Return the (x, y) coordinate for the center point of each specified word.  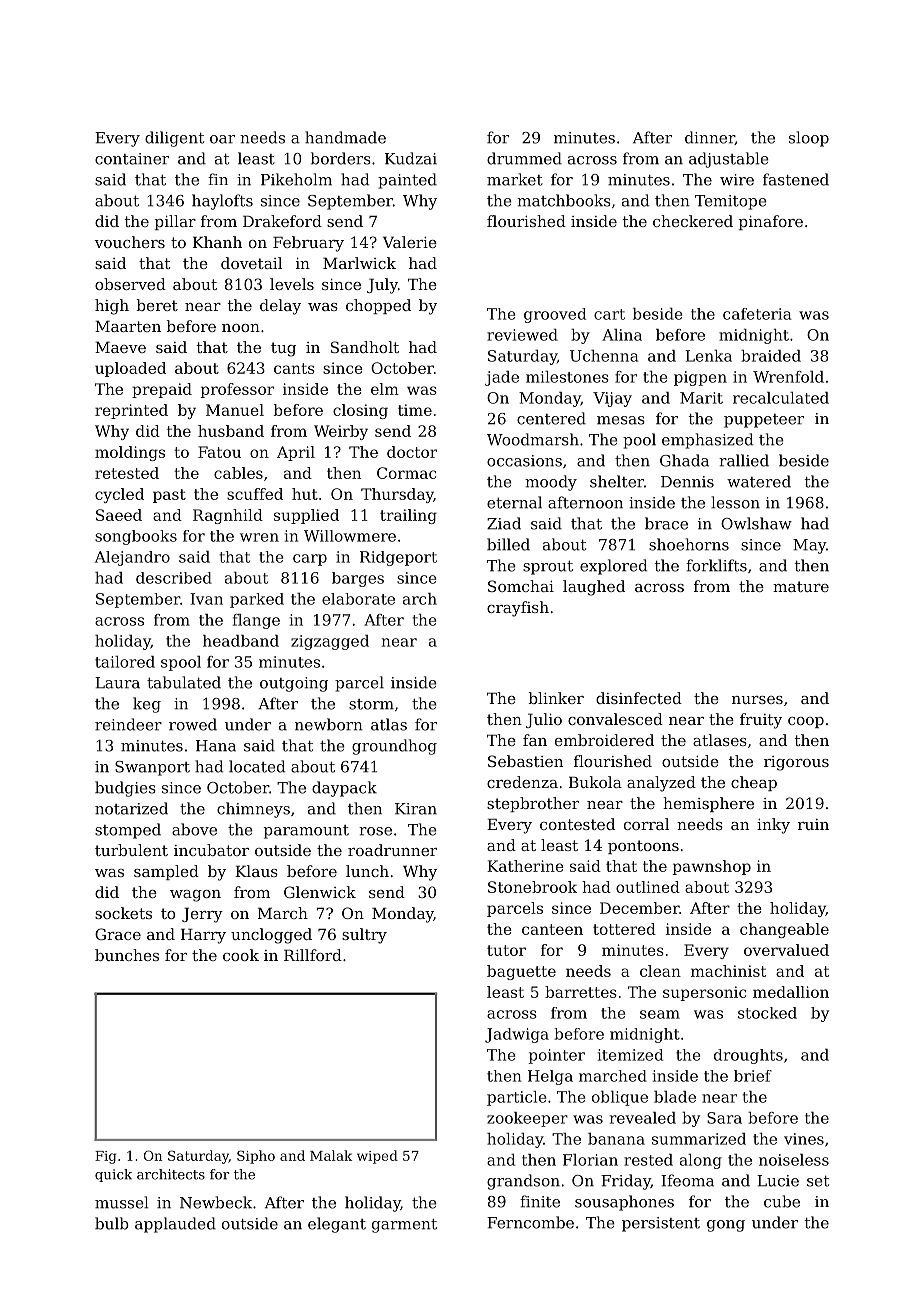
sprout (548, 568)
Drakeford (282, 221)
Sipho (256, 1157)
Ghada (684, 460)
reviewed (522, 335)
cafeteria (757, 314)
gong (726, 1226)
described (174, 578)
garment (404, 1226)
